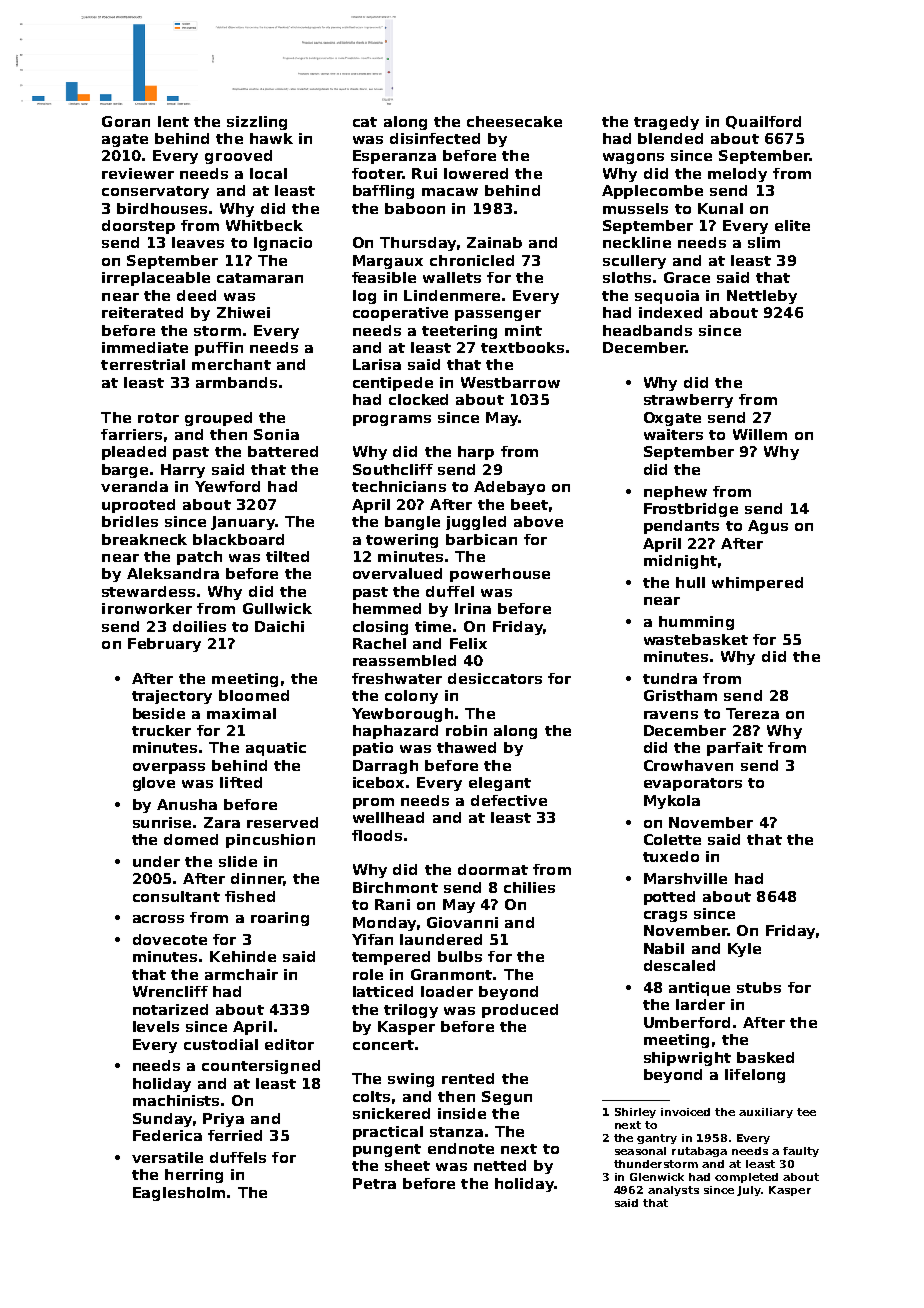 The height and width of the screenshot is (1308, 924). What do you see at coordinates (666, 123) in the screenshot?
I see `tragedy` at bounding box center [666, 123].
